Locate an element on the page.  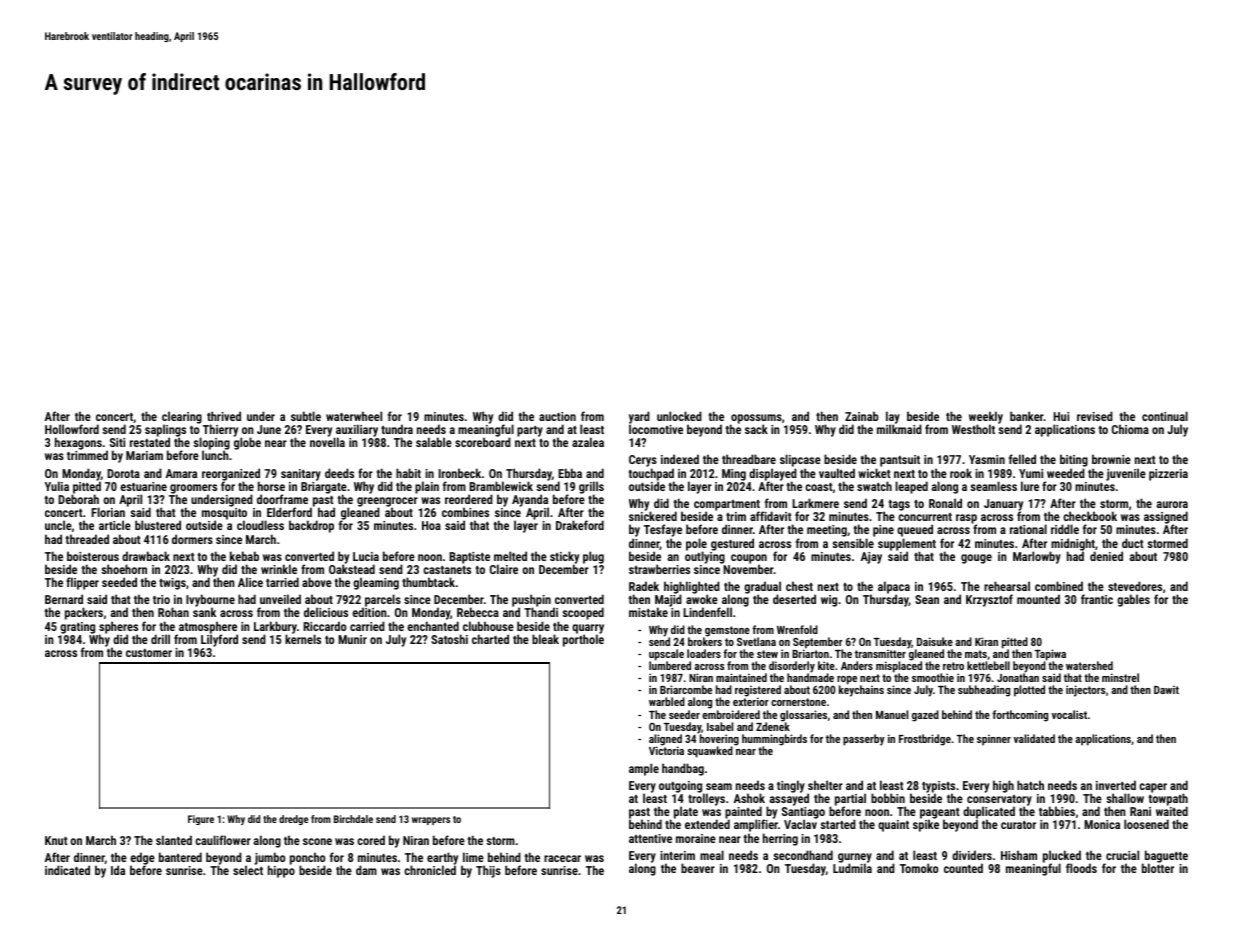
banker is located at coordinates (1027, 416).
